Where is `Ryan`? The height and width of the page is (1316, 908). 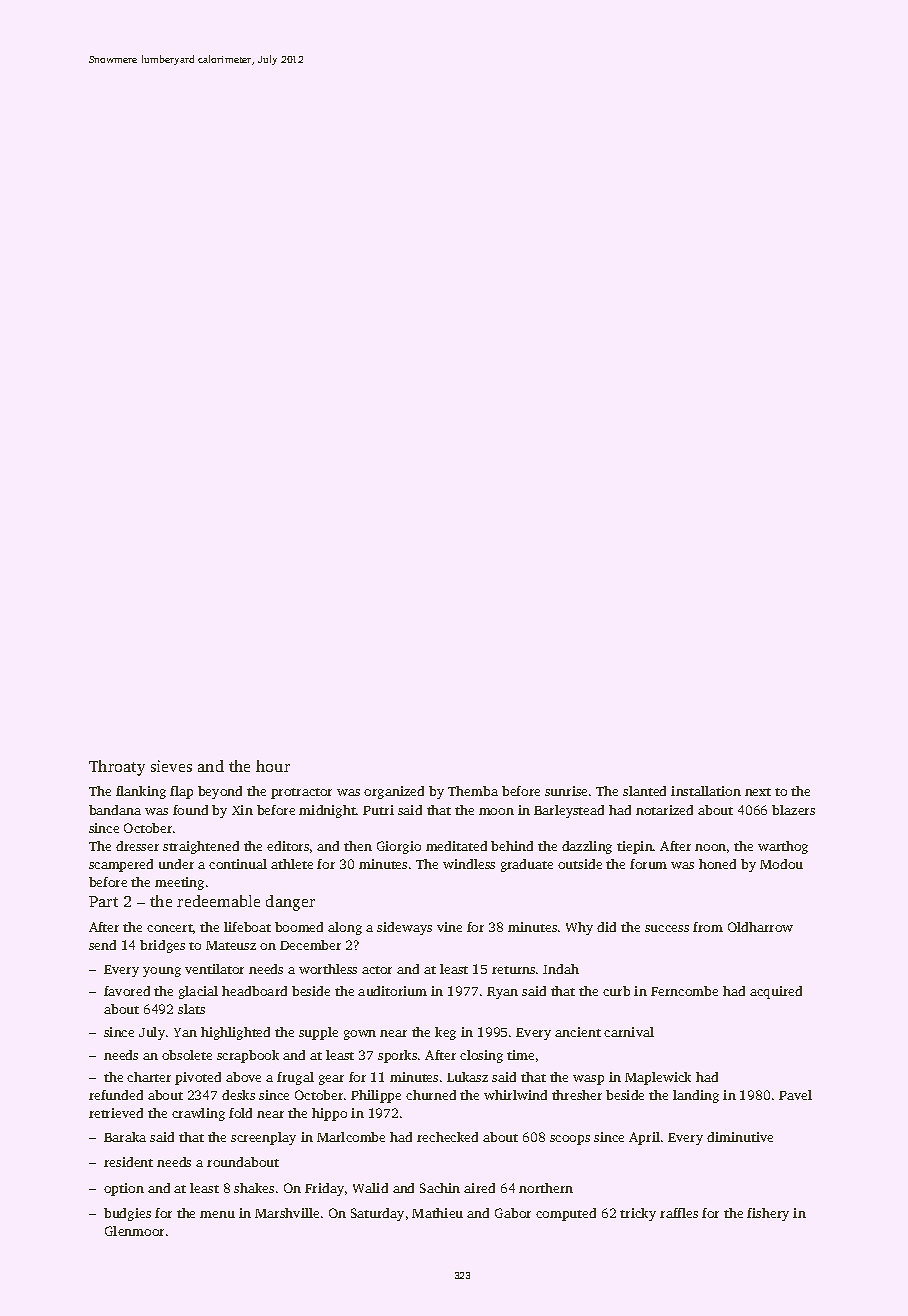
Ryan is located at coordinates (502, 993).
